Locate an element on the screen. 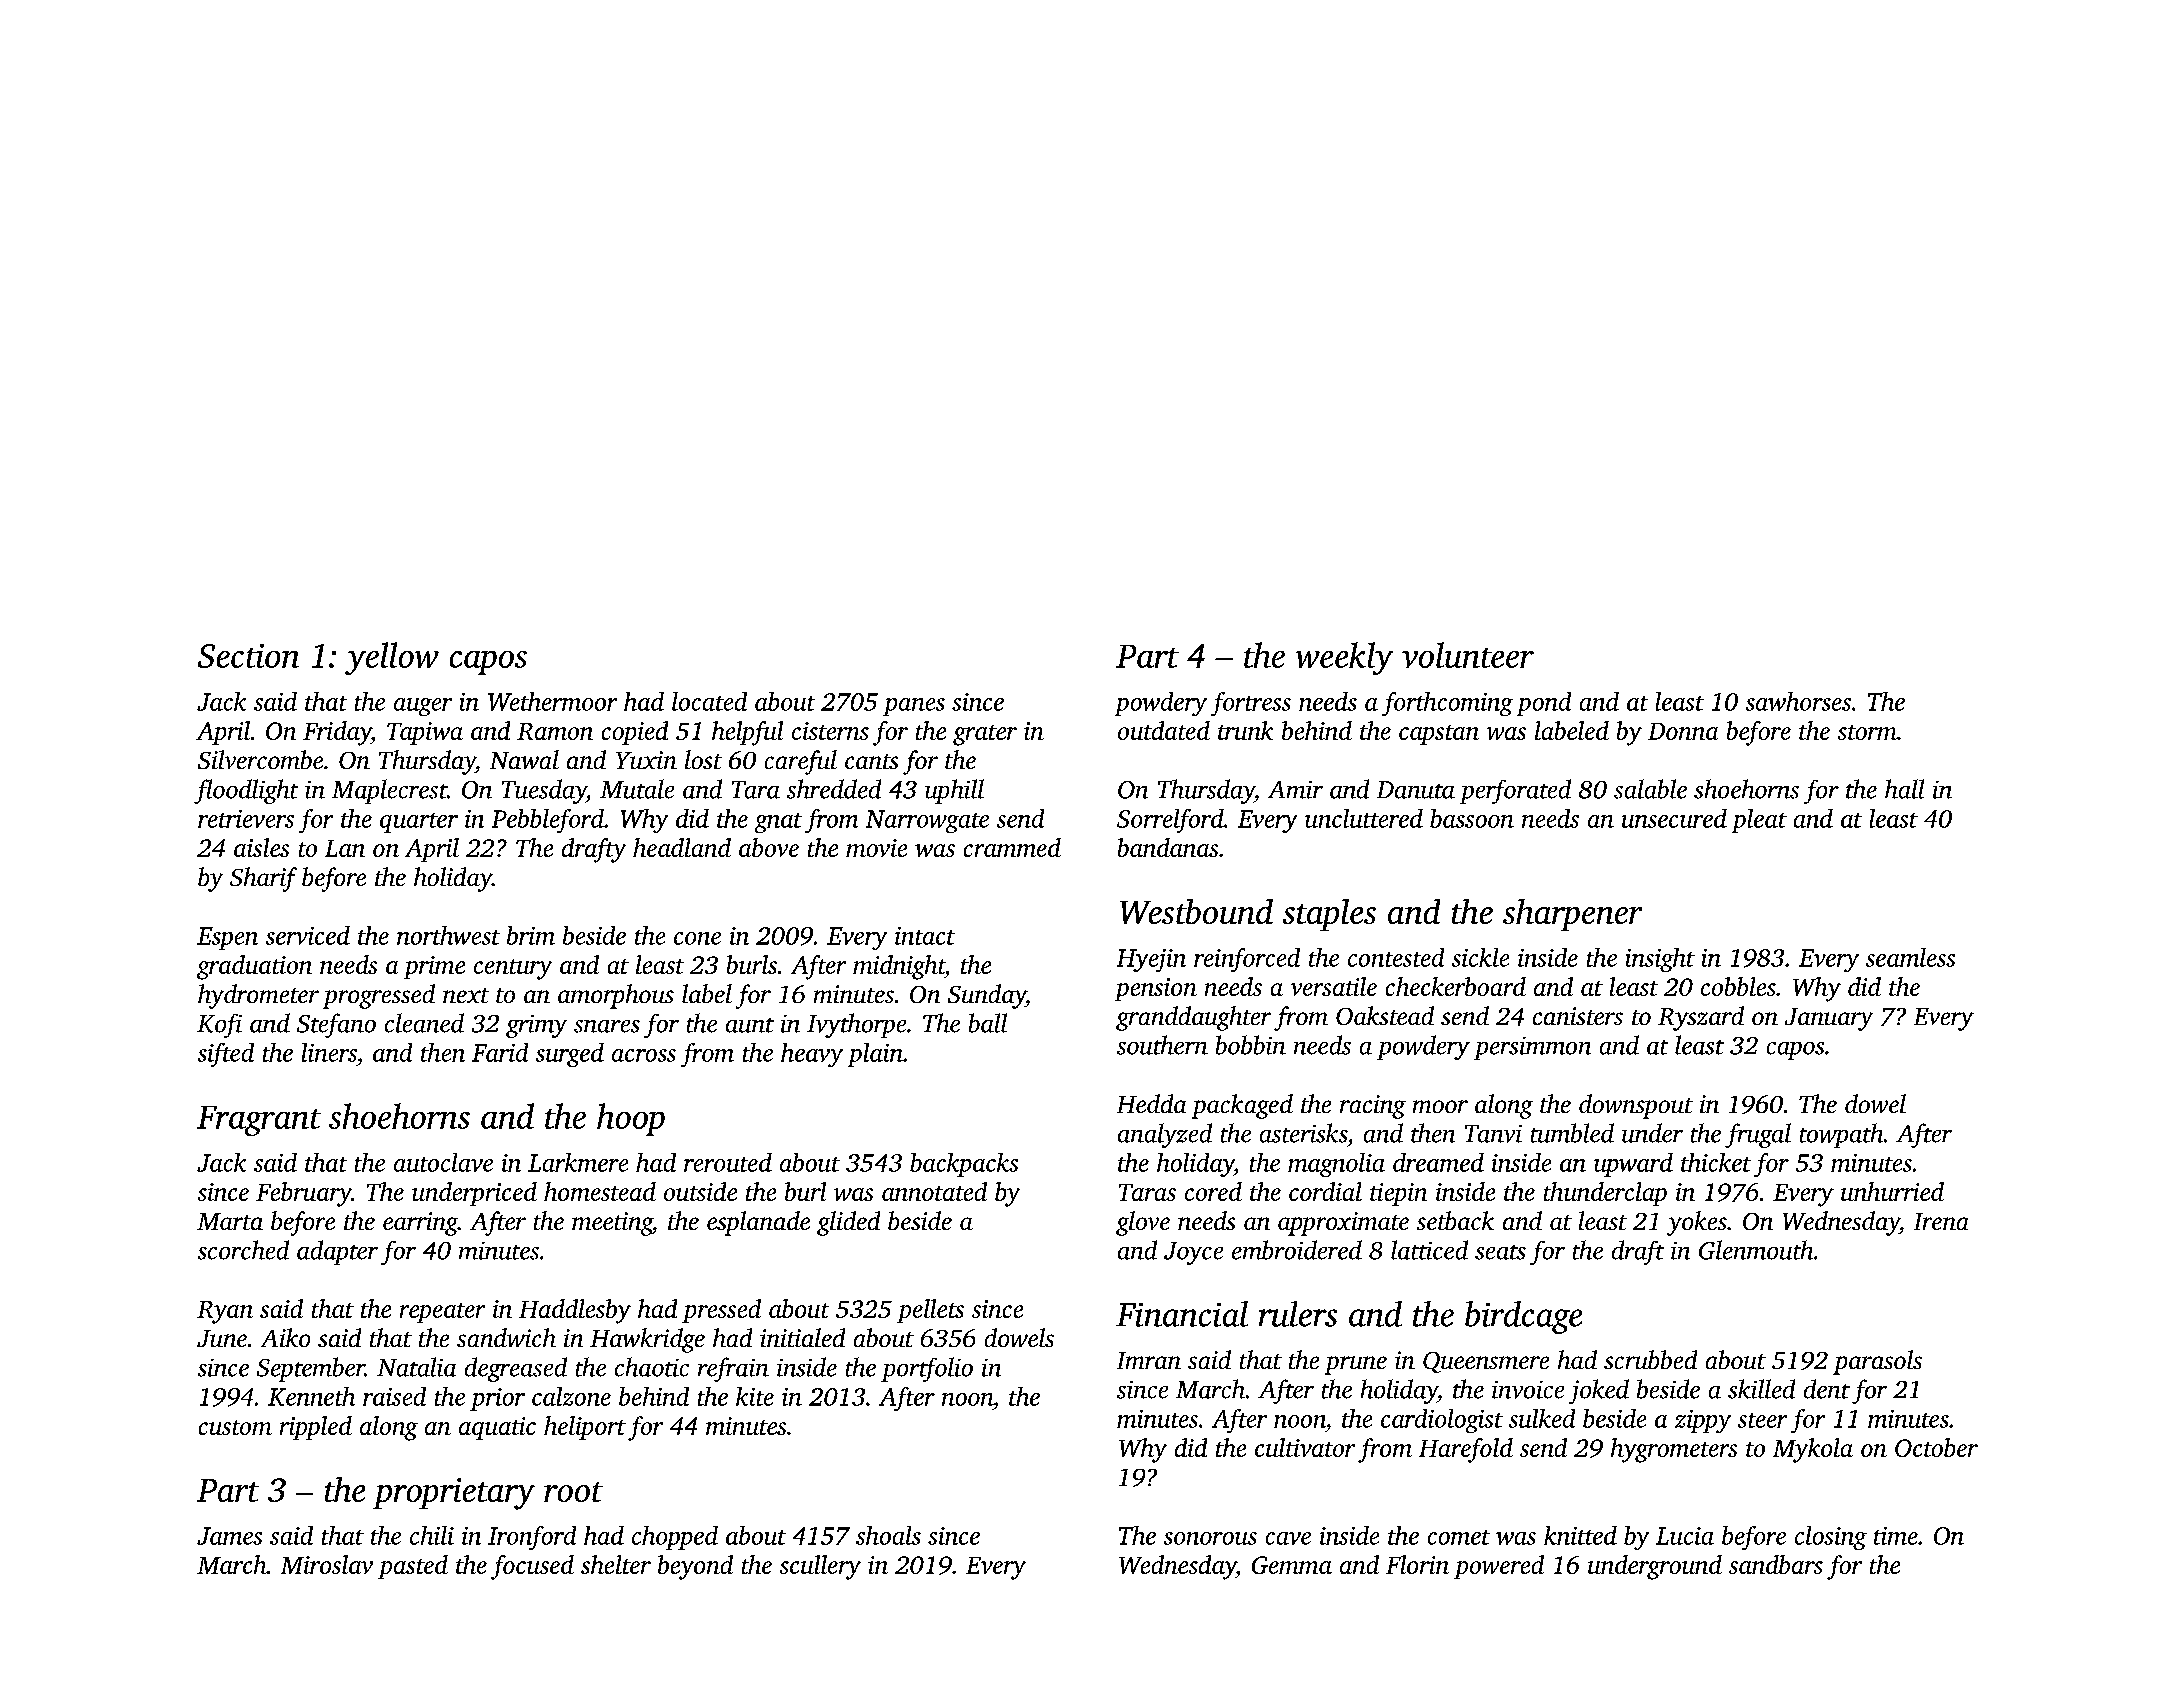  scullery is located at coordinates (820, 1567).
